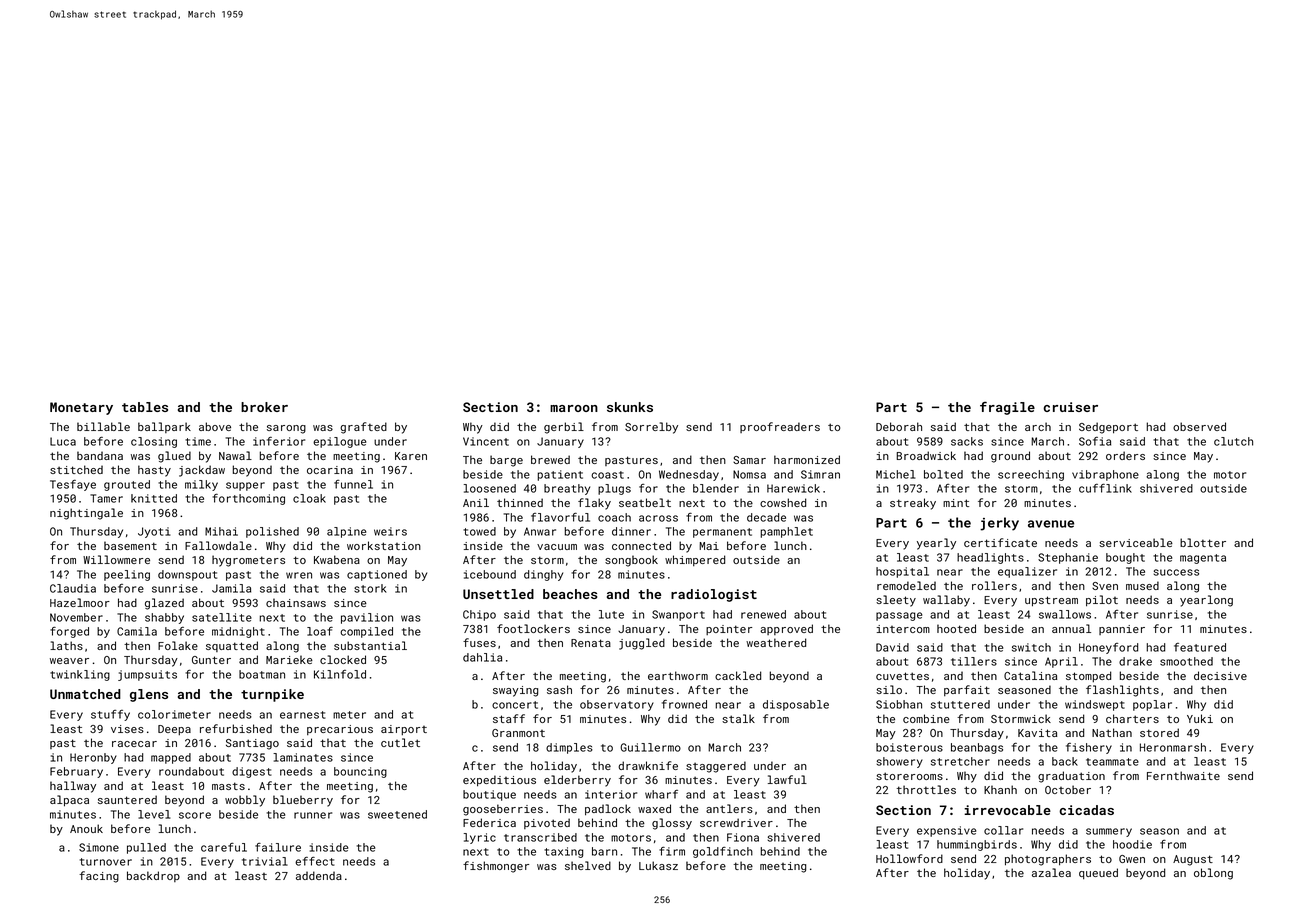 Image resolution: width=1308 pixels, height=924 pixels. What do you see at coordinates (820, 474) in the screenshot?
I see `Simran` at bounding box center [820, 474].
